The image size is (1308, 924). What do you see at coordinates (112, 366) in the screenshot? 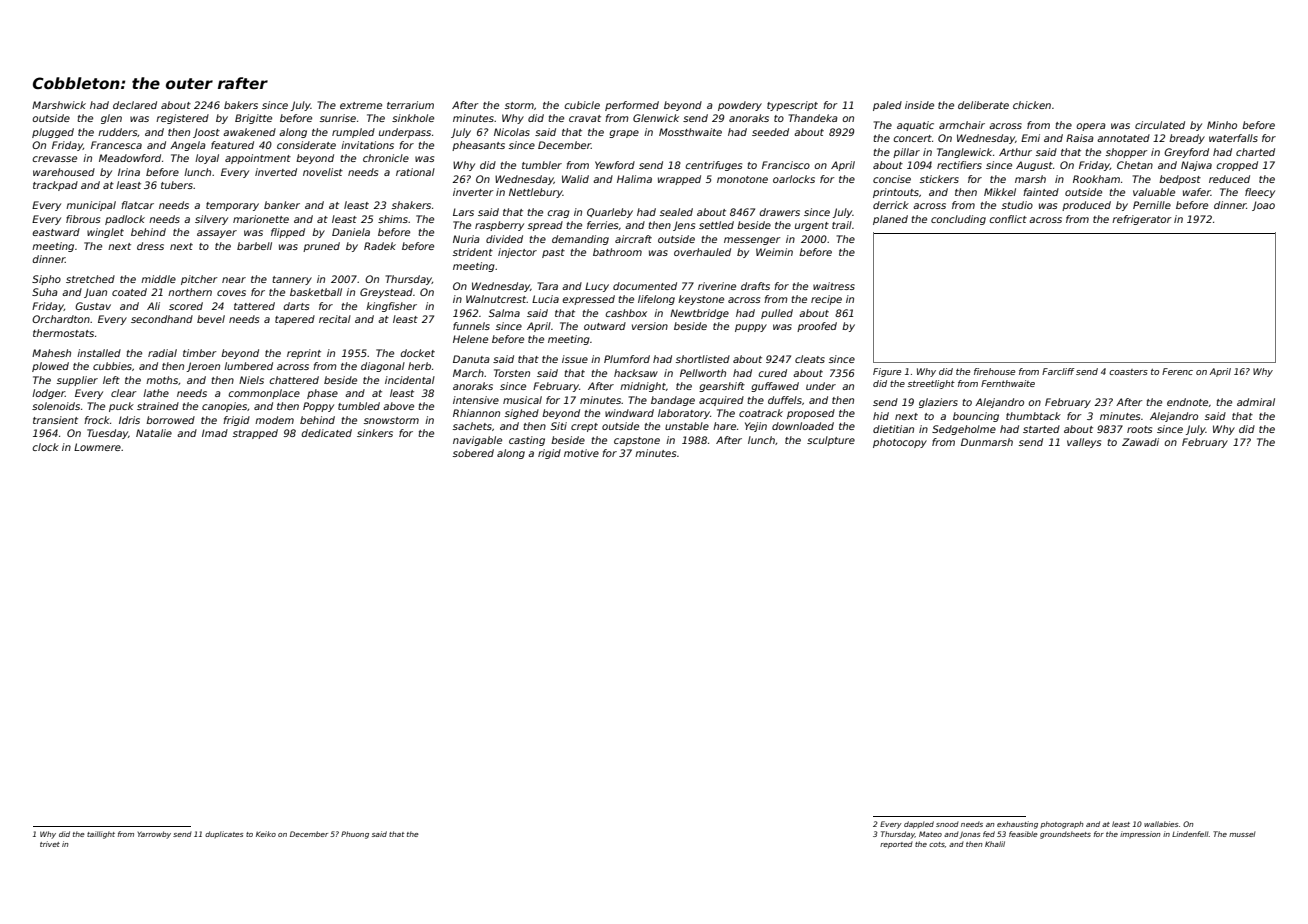
I see `cubbies` at bounding box center [112, 366].
